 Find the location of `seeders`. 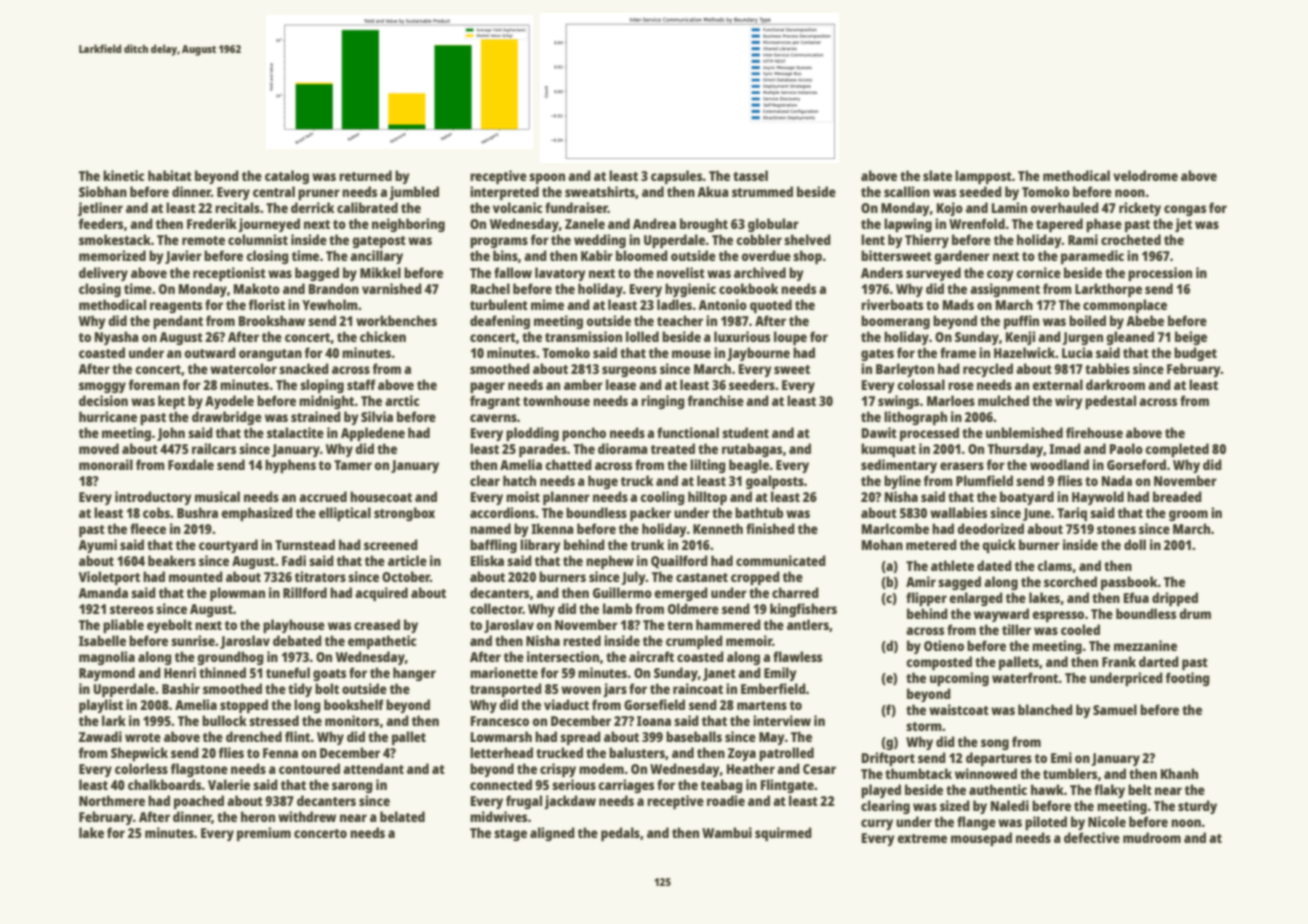

seeders is located at coordinates (752, 384).
